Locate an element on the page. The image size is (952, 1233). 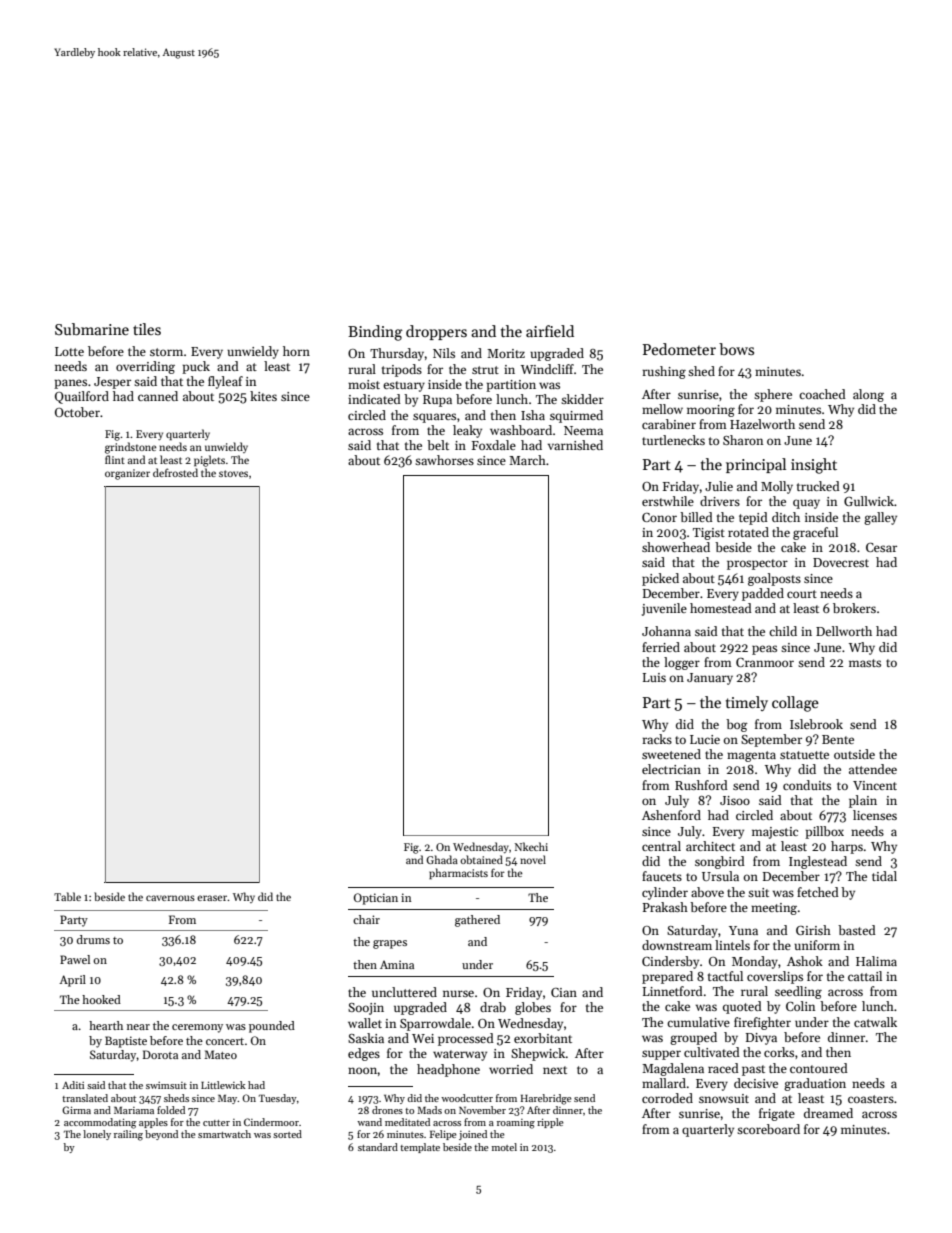
May is located at coordinates (228, 1099).
